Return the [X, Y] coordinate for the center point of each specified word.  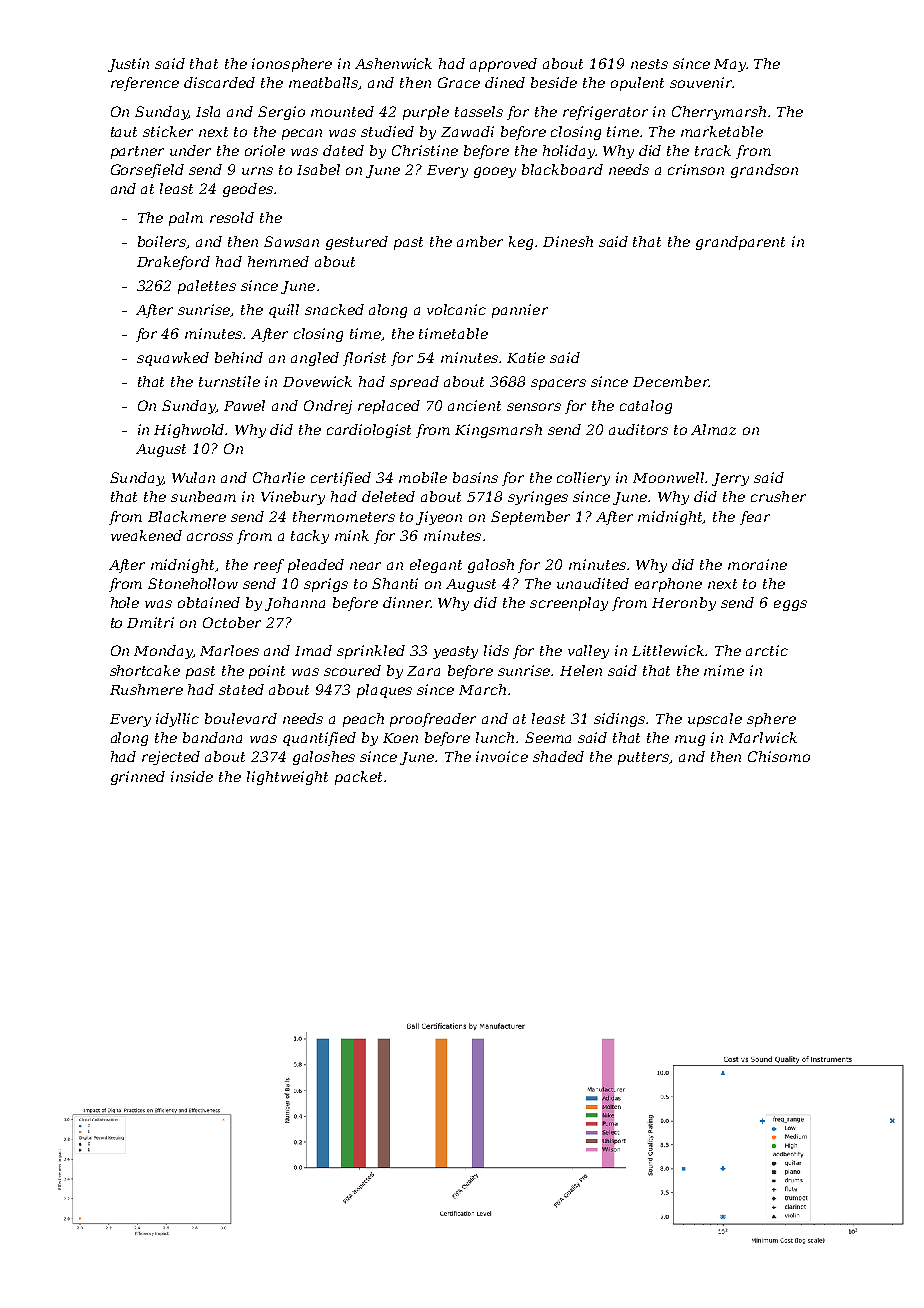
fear [755, 518]
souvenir [701, 82]
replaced [389, 407]
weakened [146, 535]
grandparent [740, 243]
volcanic [456, 309]
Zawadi [467, 131]
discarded [219, 82]
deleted [388, 496]
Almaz [713, 429]
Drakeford [173, 263]
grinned [138, 778]
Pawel [244, 405]
